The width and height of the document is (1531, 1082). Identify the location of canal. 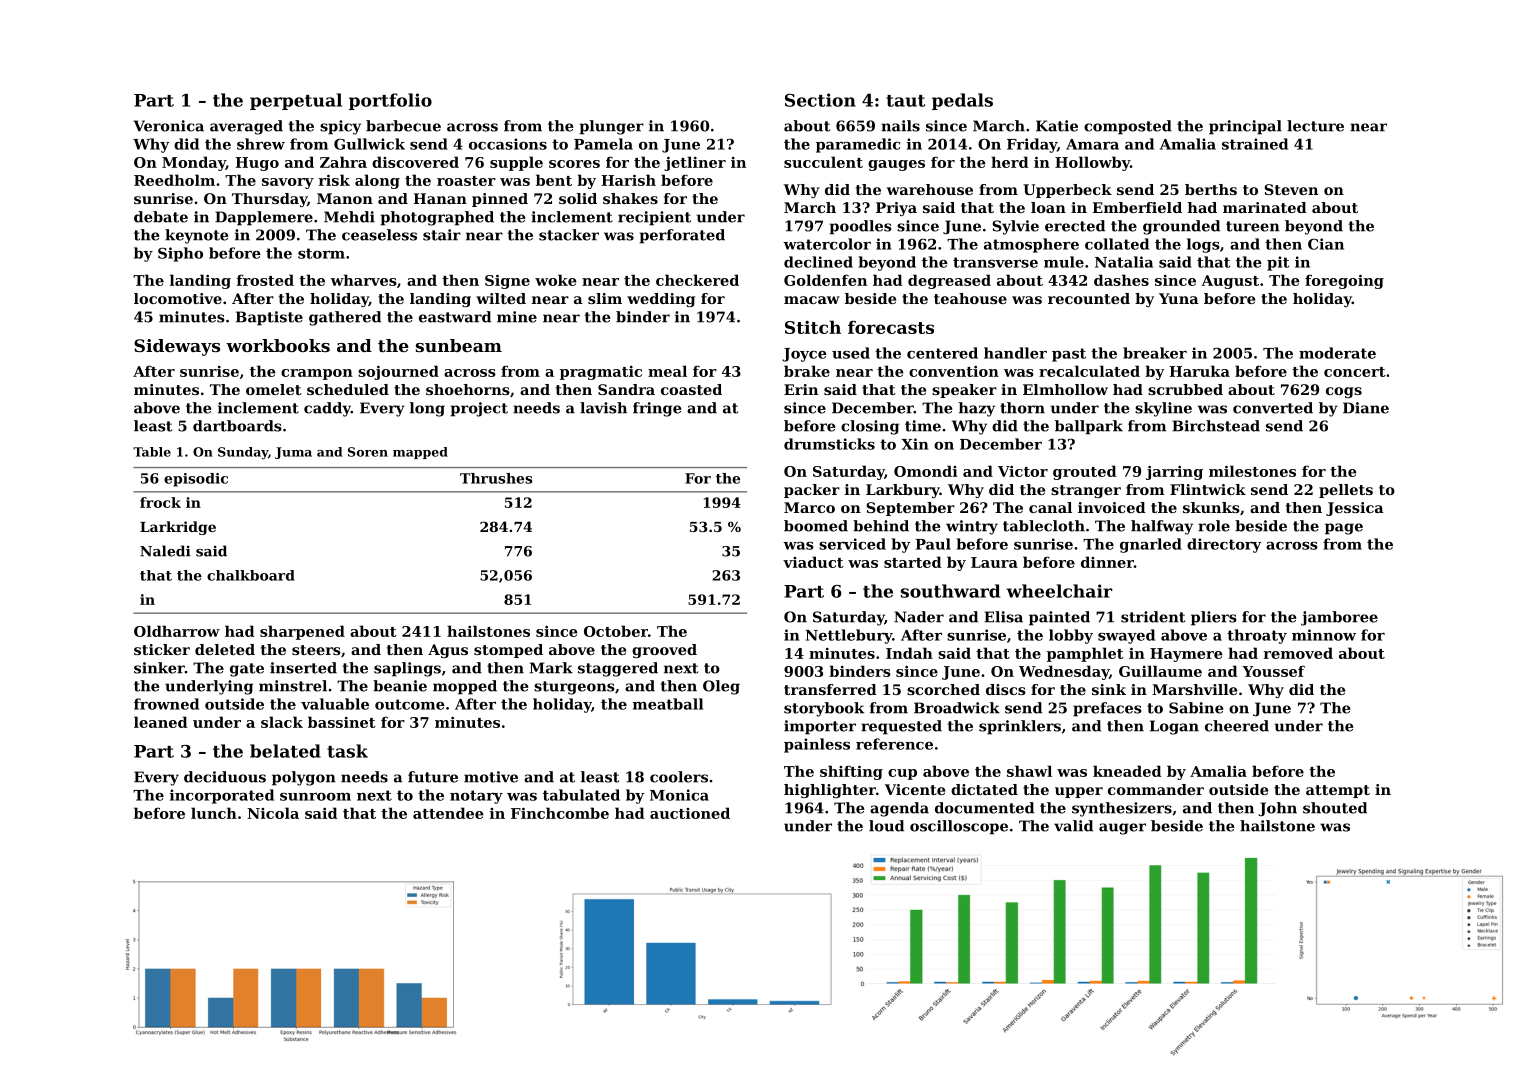
(1050, 507).
